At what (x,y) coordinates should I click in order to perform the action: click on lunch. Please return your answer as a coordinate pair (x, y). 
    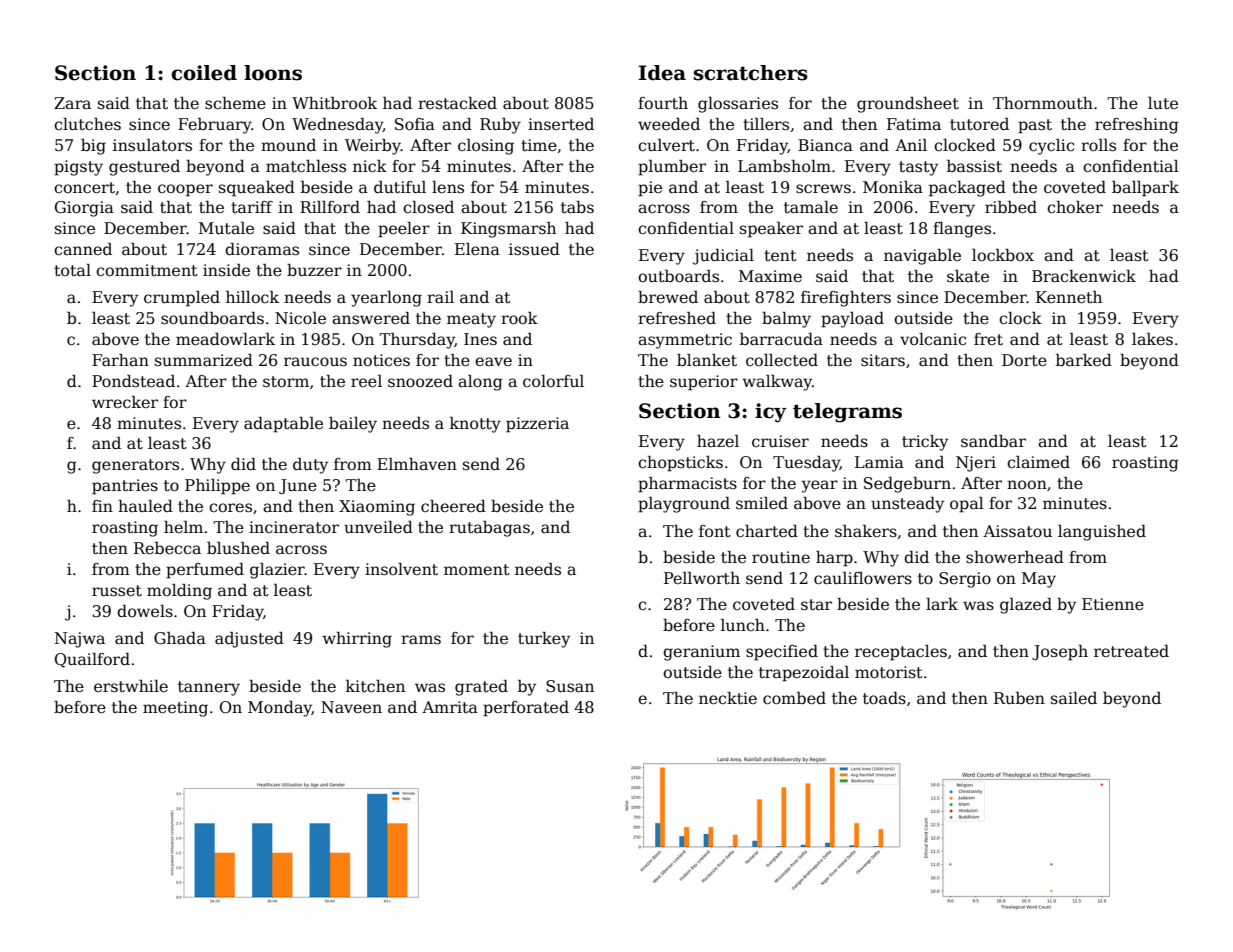
    Looking at the image, I should click on (743, 625).
